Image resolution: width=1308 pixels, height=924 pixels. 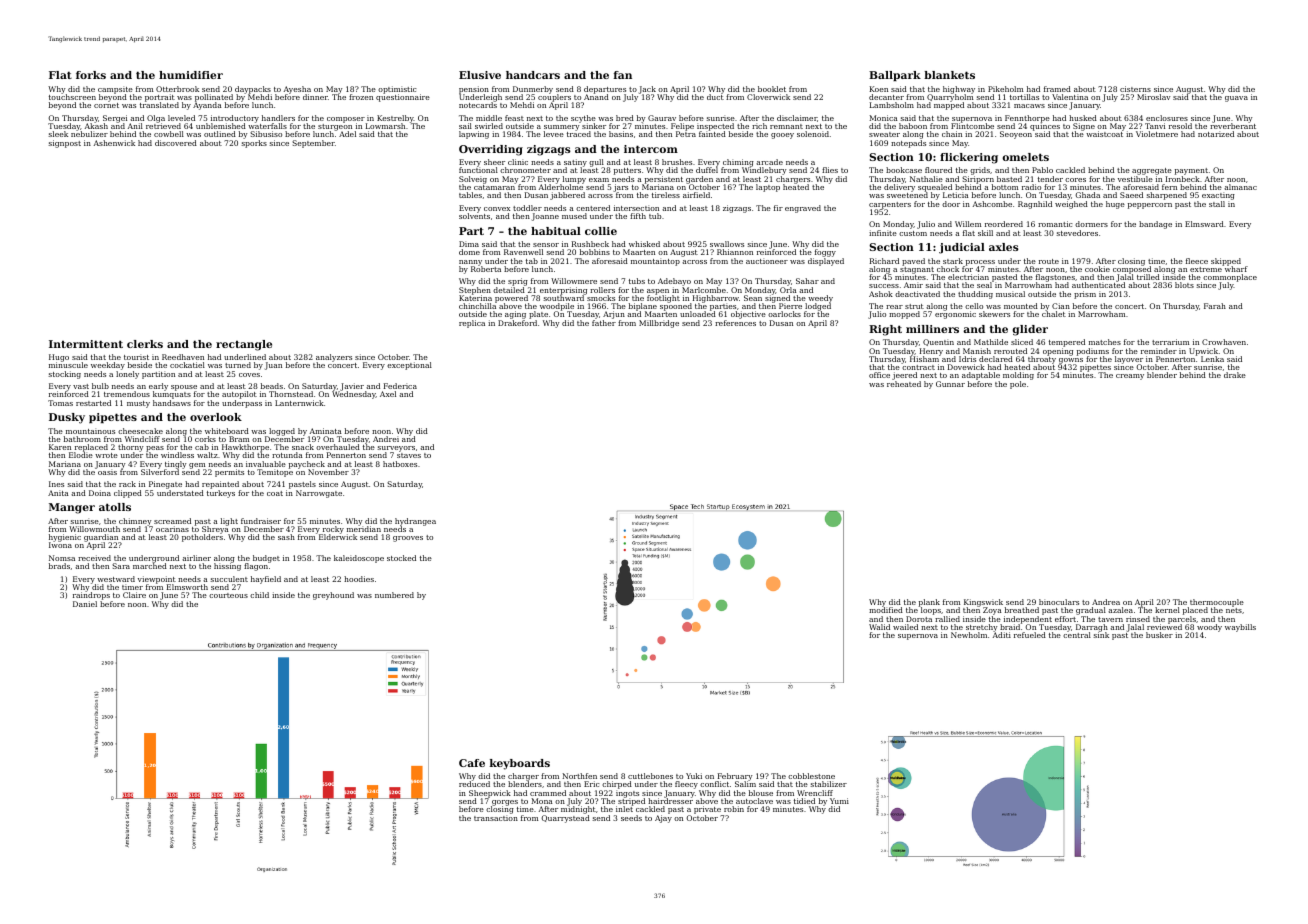 What do you see at coordinates (470, 263) in the screenshot?
I see `nanny` at bounding box center [470, 263].
